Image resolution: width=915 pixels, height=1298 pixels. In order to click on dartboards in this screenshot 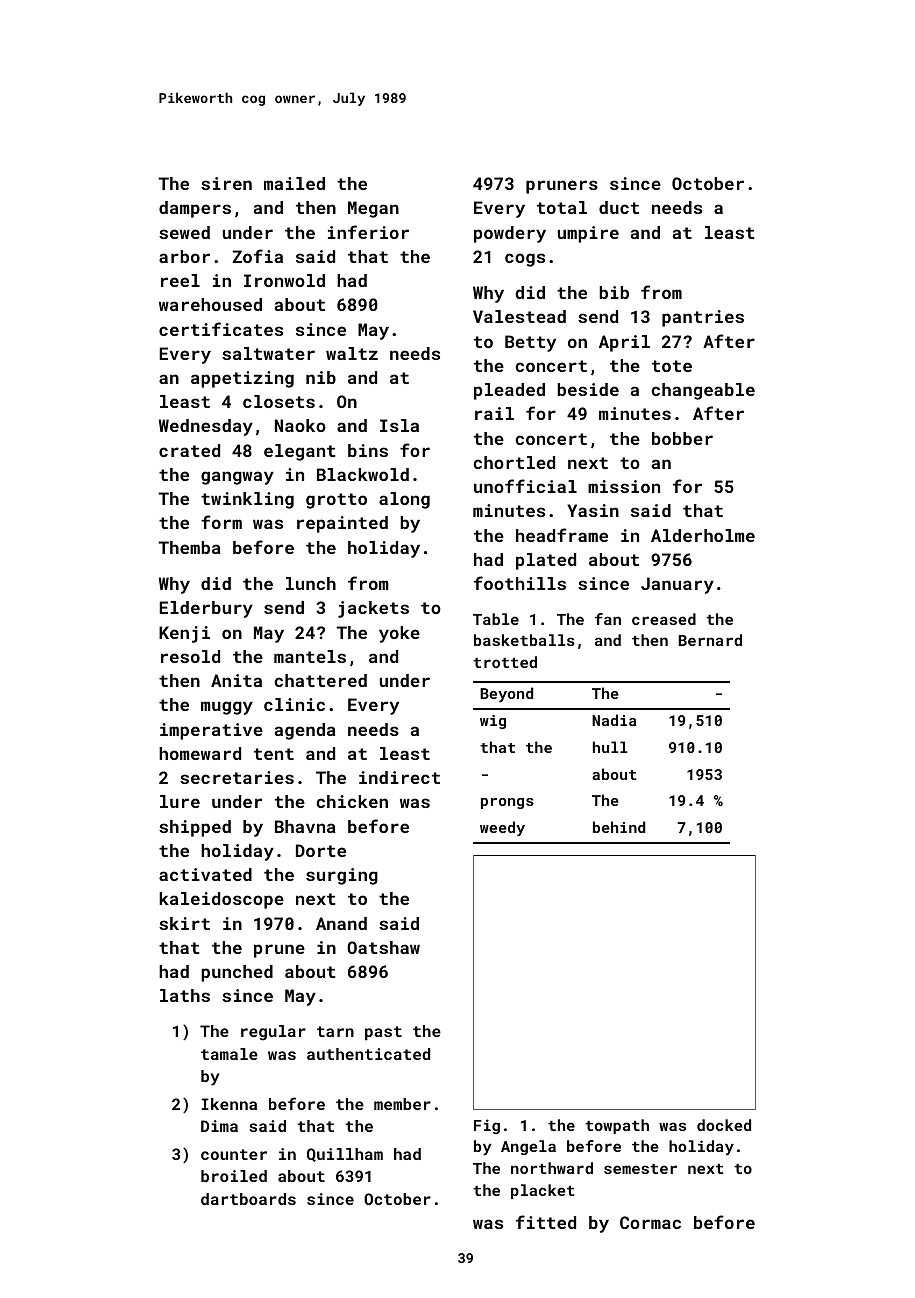, I will do `click(248, 1199)`.
